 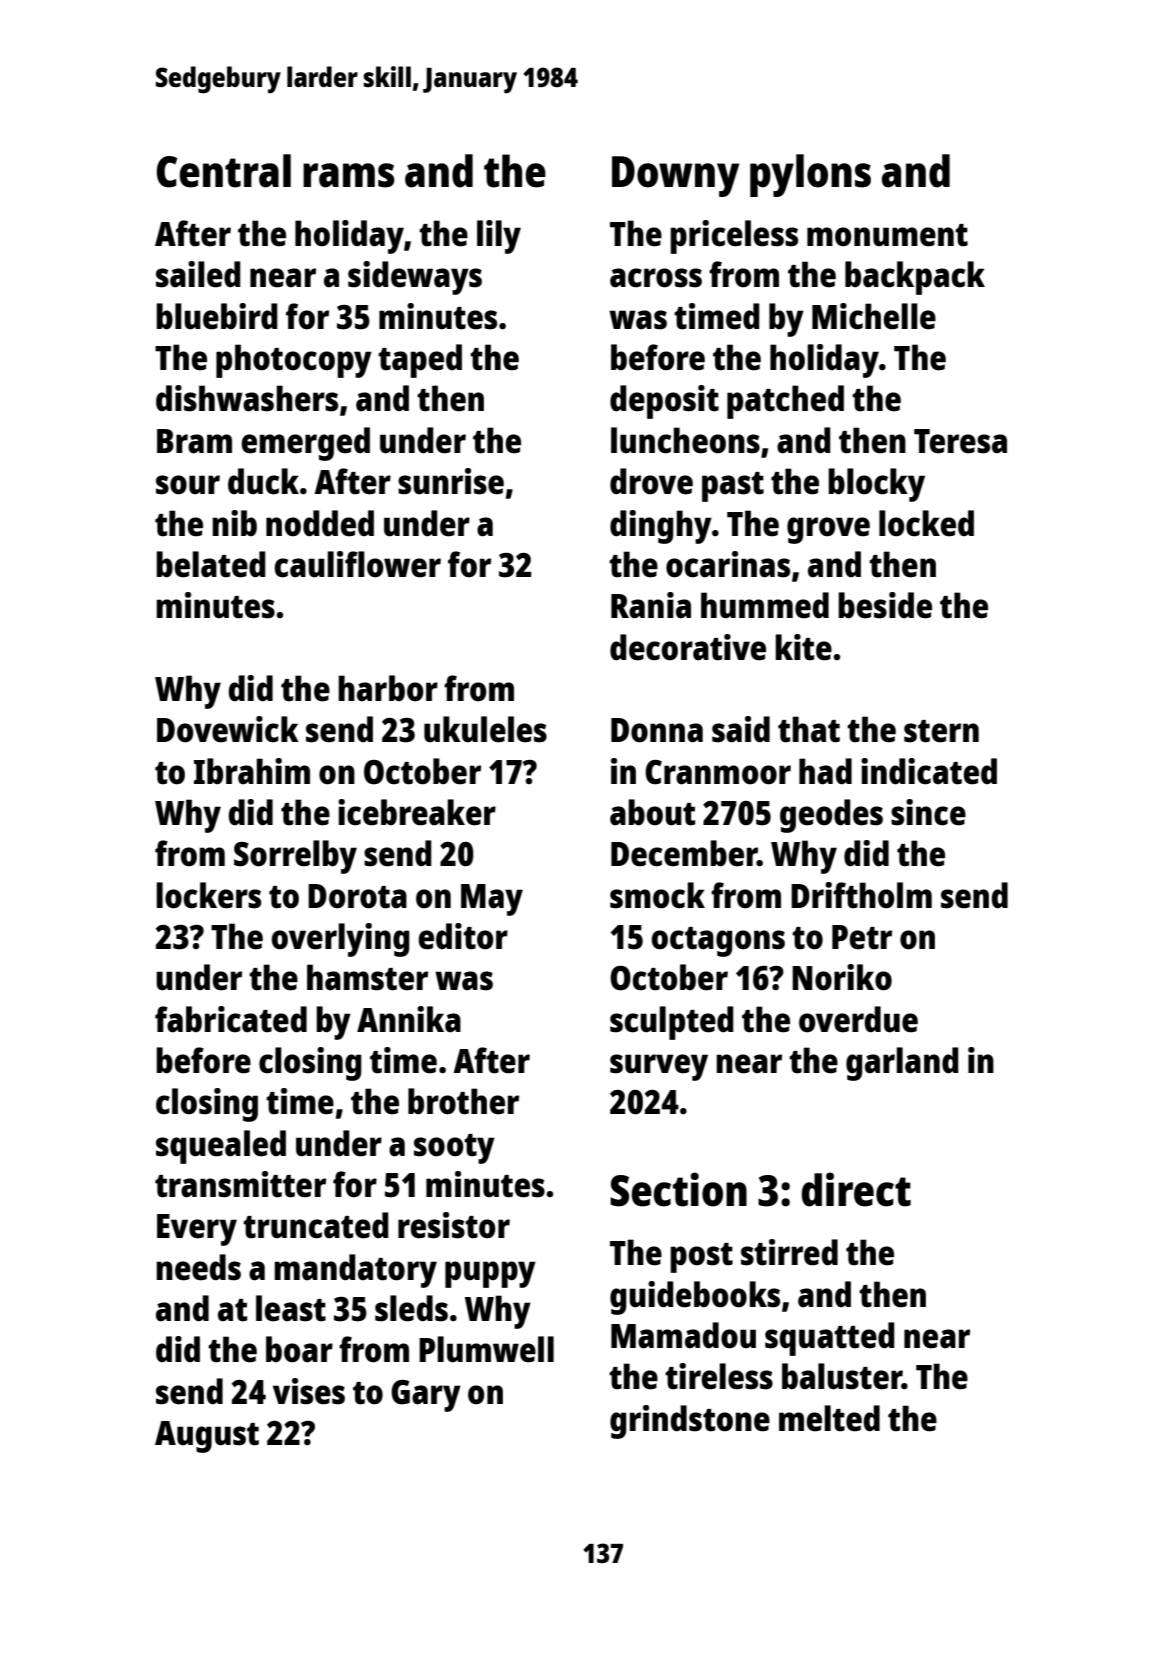 I want to click on May, so click(x=492, y=900).
